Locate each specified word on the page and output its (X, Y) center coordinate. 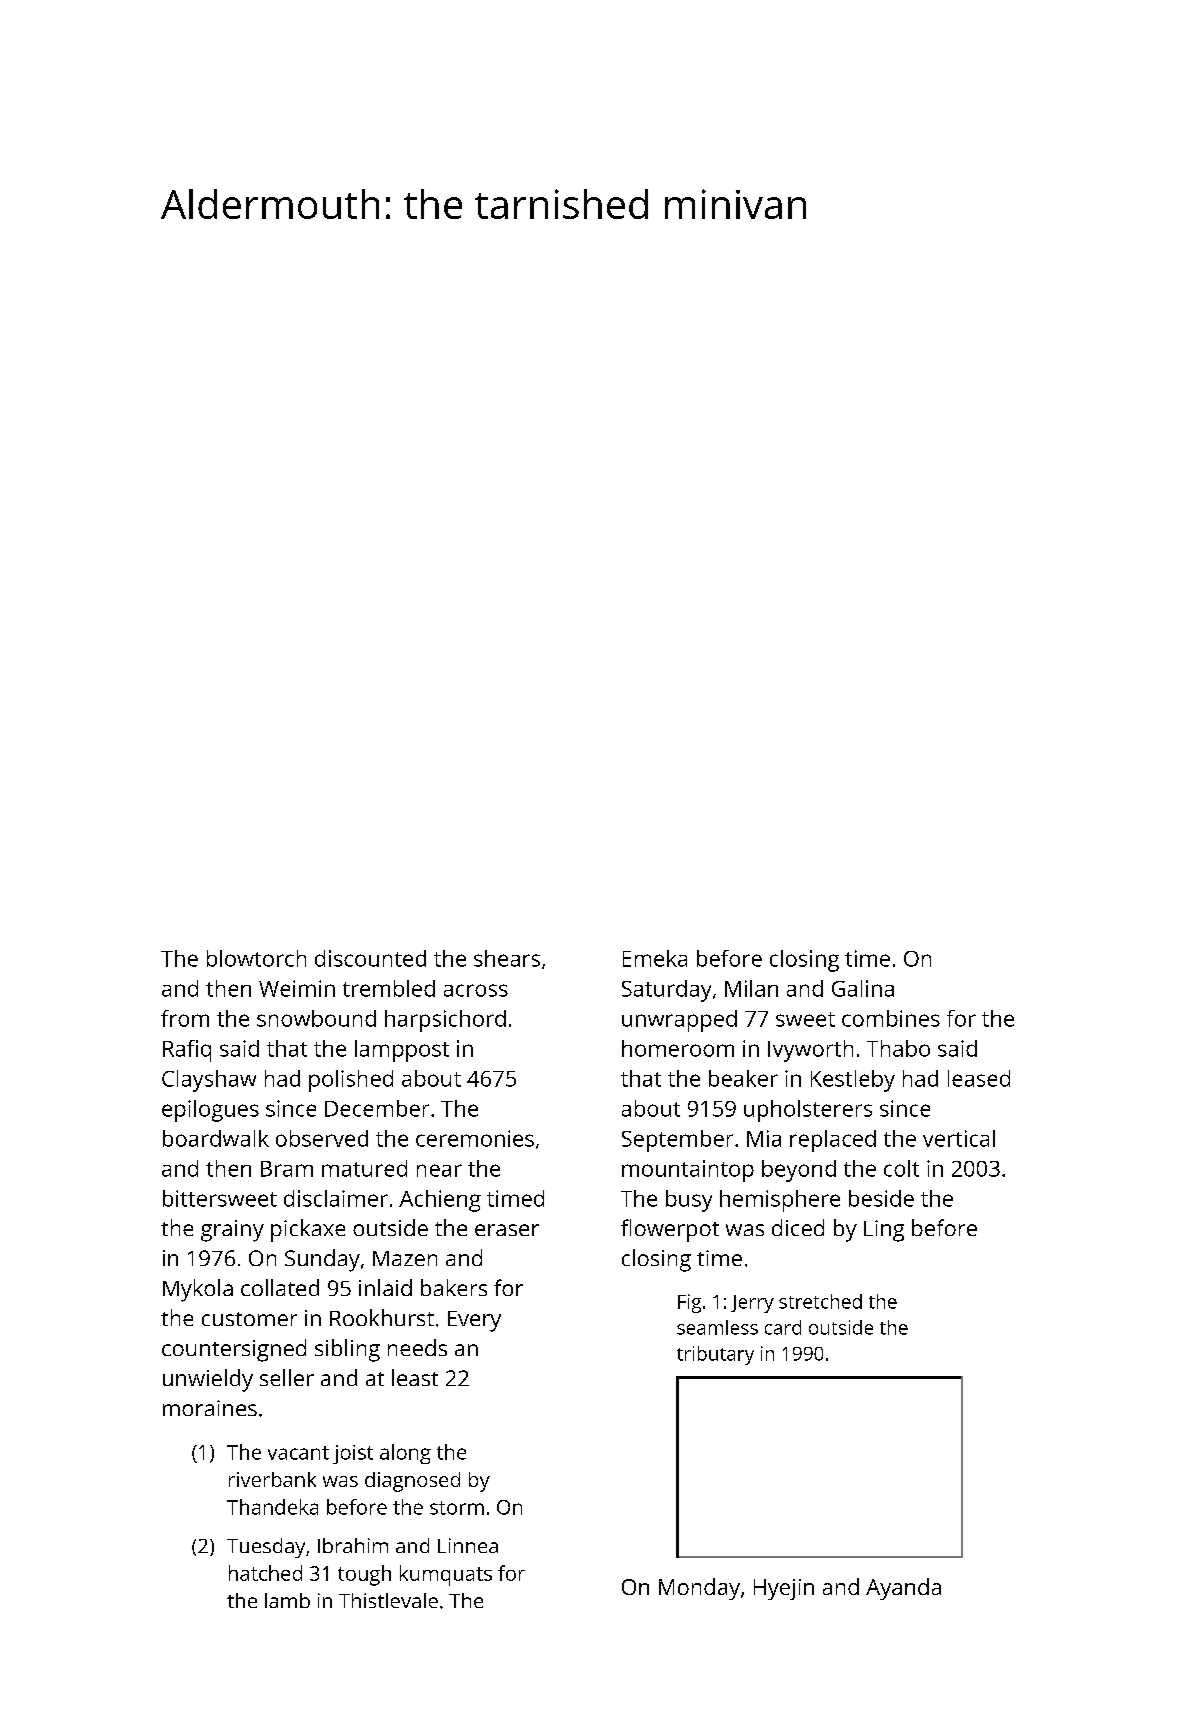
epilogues (210, 1111)
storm (457, 1508)
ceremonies (475, 1138)
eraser (507, 1230)
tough (364, 1575)
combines (891, 1018)
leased (979, 1078)
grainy (232, 1231)
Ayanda (903, 1589)
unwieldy (208, 1380)
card (783, 1327)
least (415, 1377)
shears (507, 958)
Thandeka (272, 1507)
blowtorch (256, 958)
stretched (820, 1301)
